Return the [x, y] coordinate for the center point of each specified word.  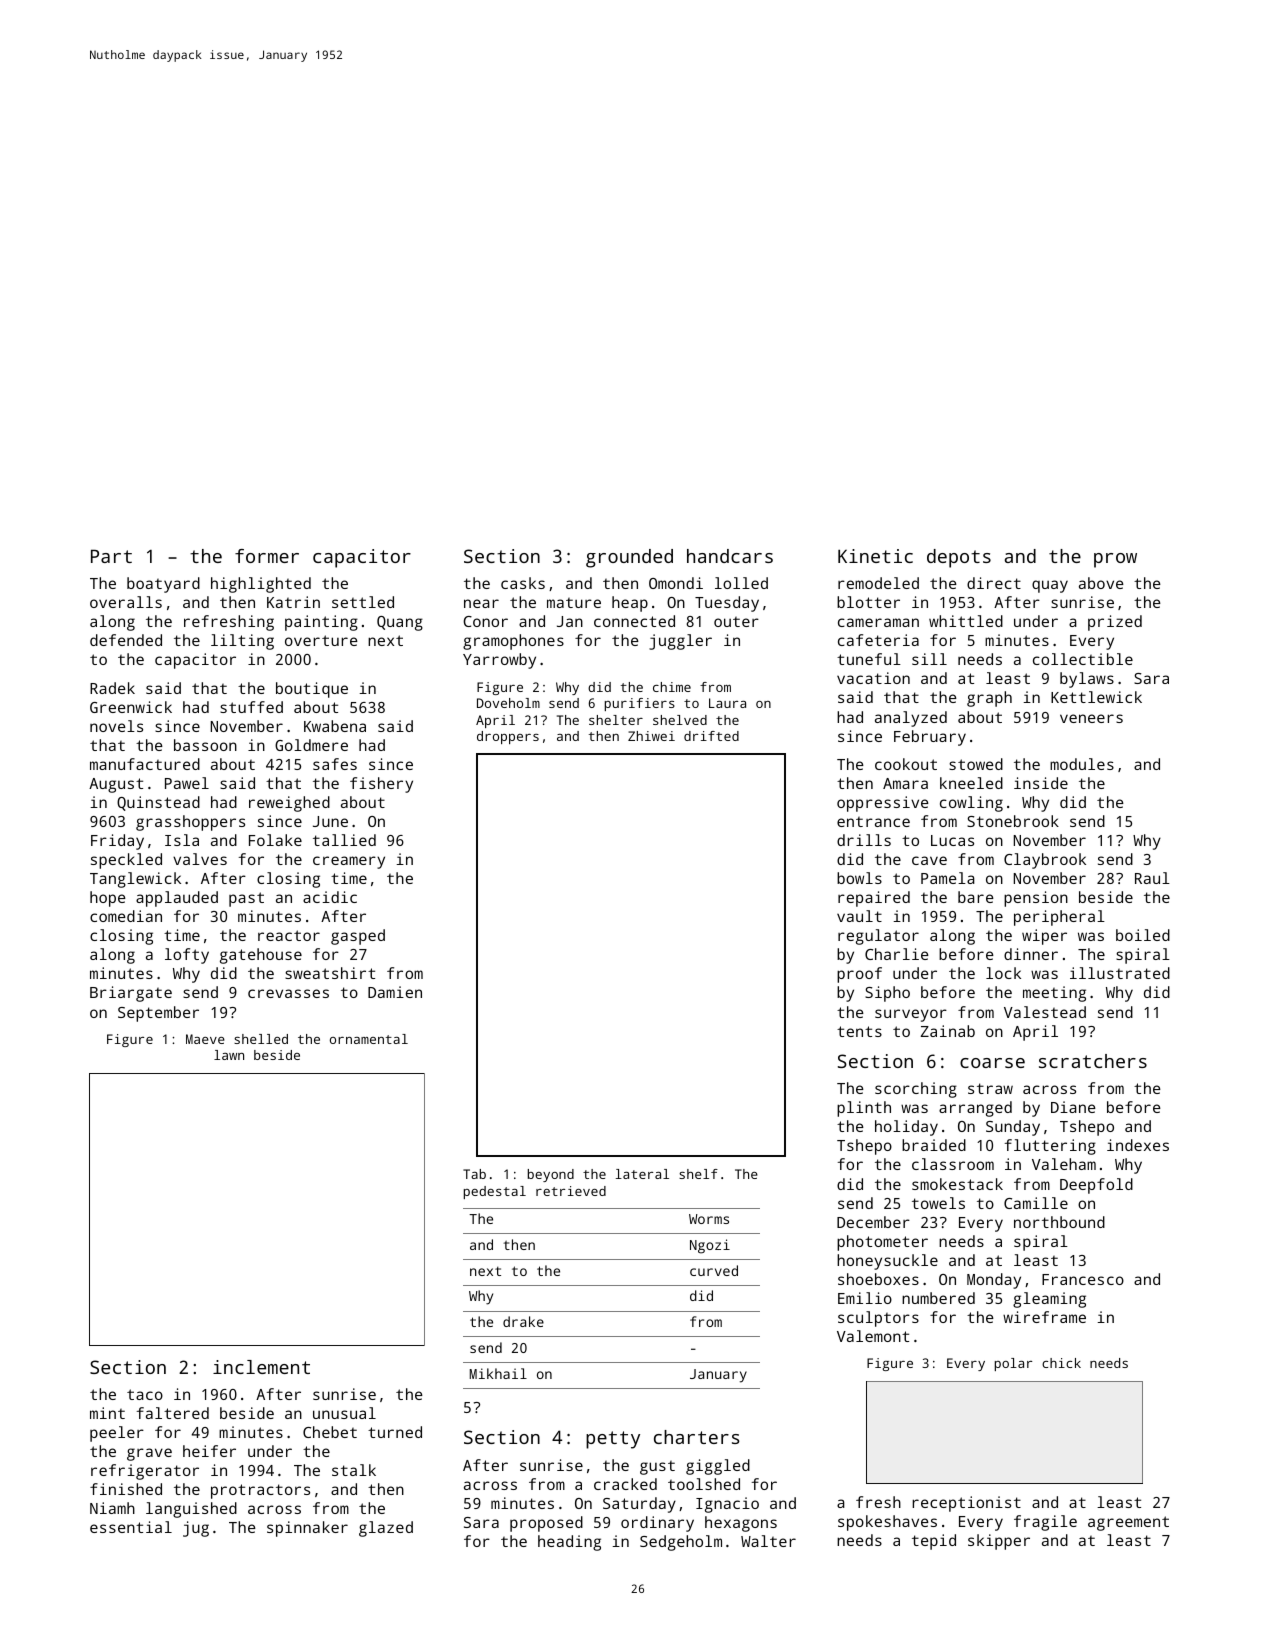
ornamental [369, 1039]
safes [335, 764]
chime [672, 687]
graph [989, 699]
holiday [906, 1128]
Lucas [952, 840]
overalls [126, 602]
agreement [1128, 1523]
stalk [354, 1470]
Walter [768, 1541]
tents [859, 1031]
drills [864, 840]
